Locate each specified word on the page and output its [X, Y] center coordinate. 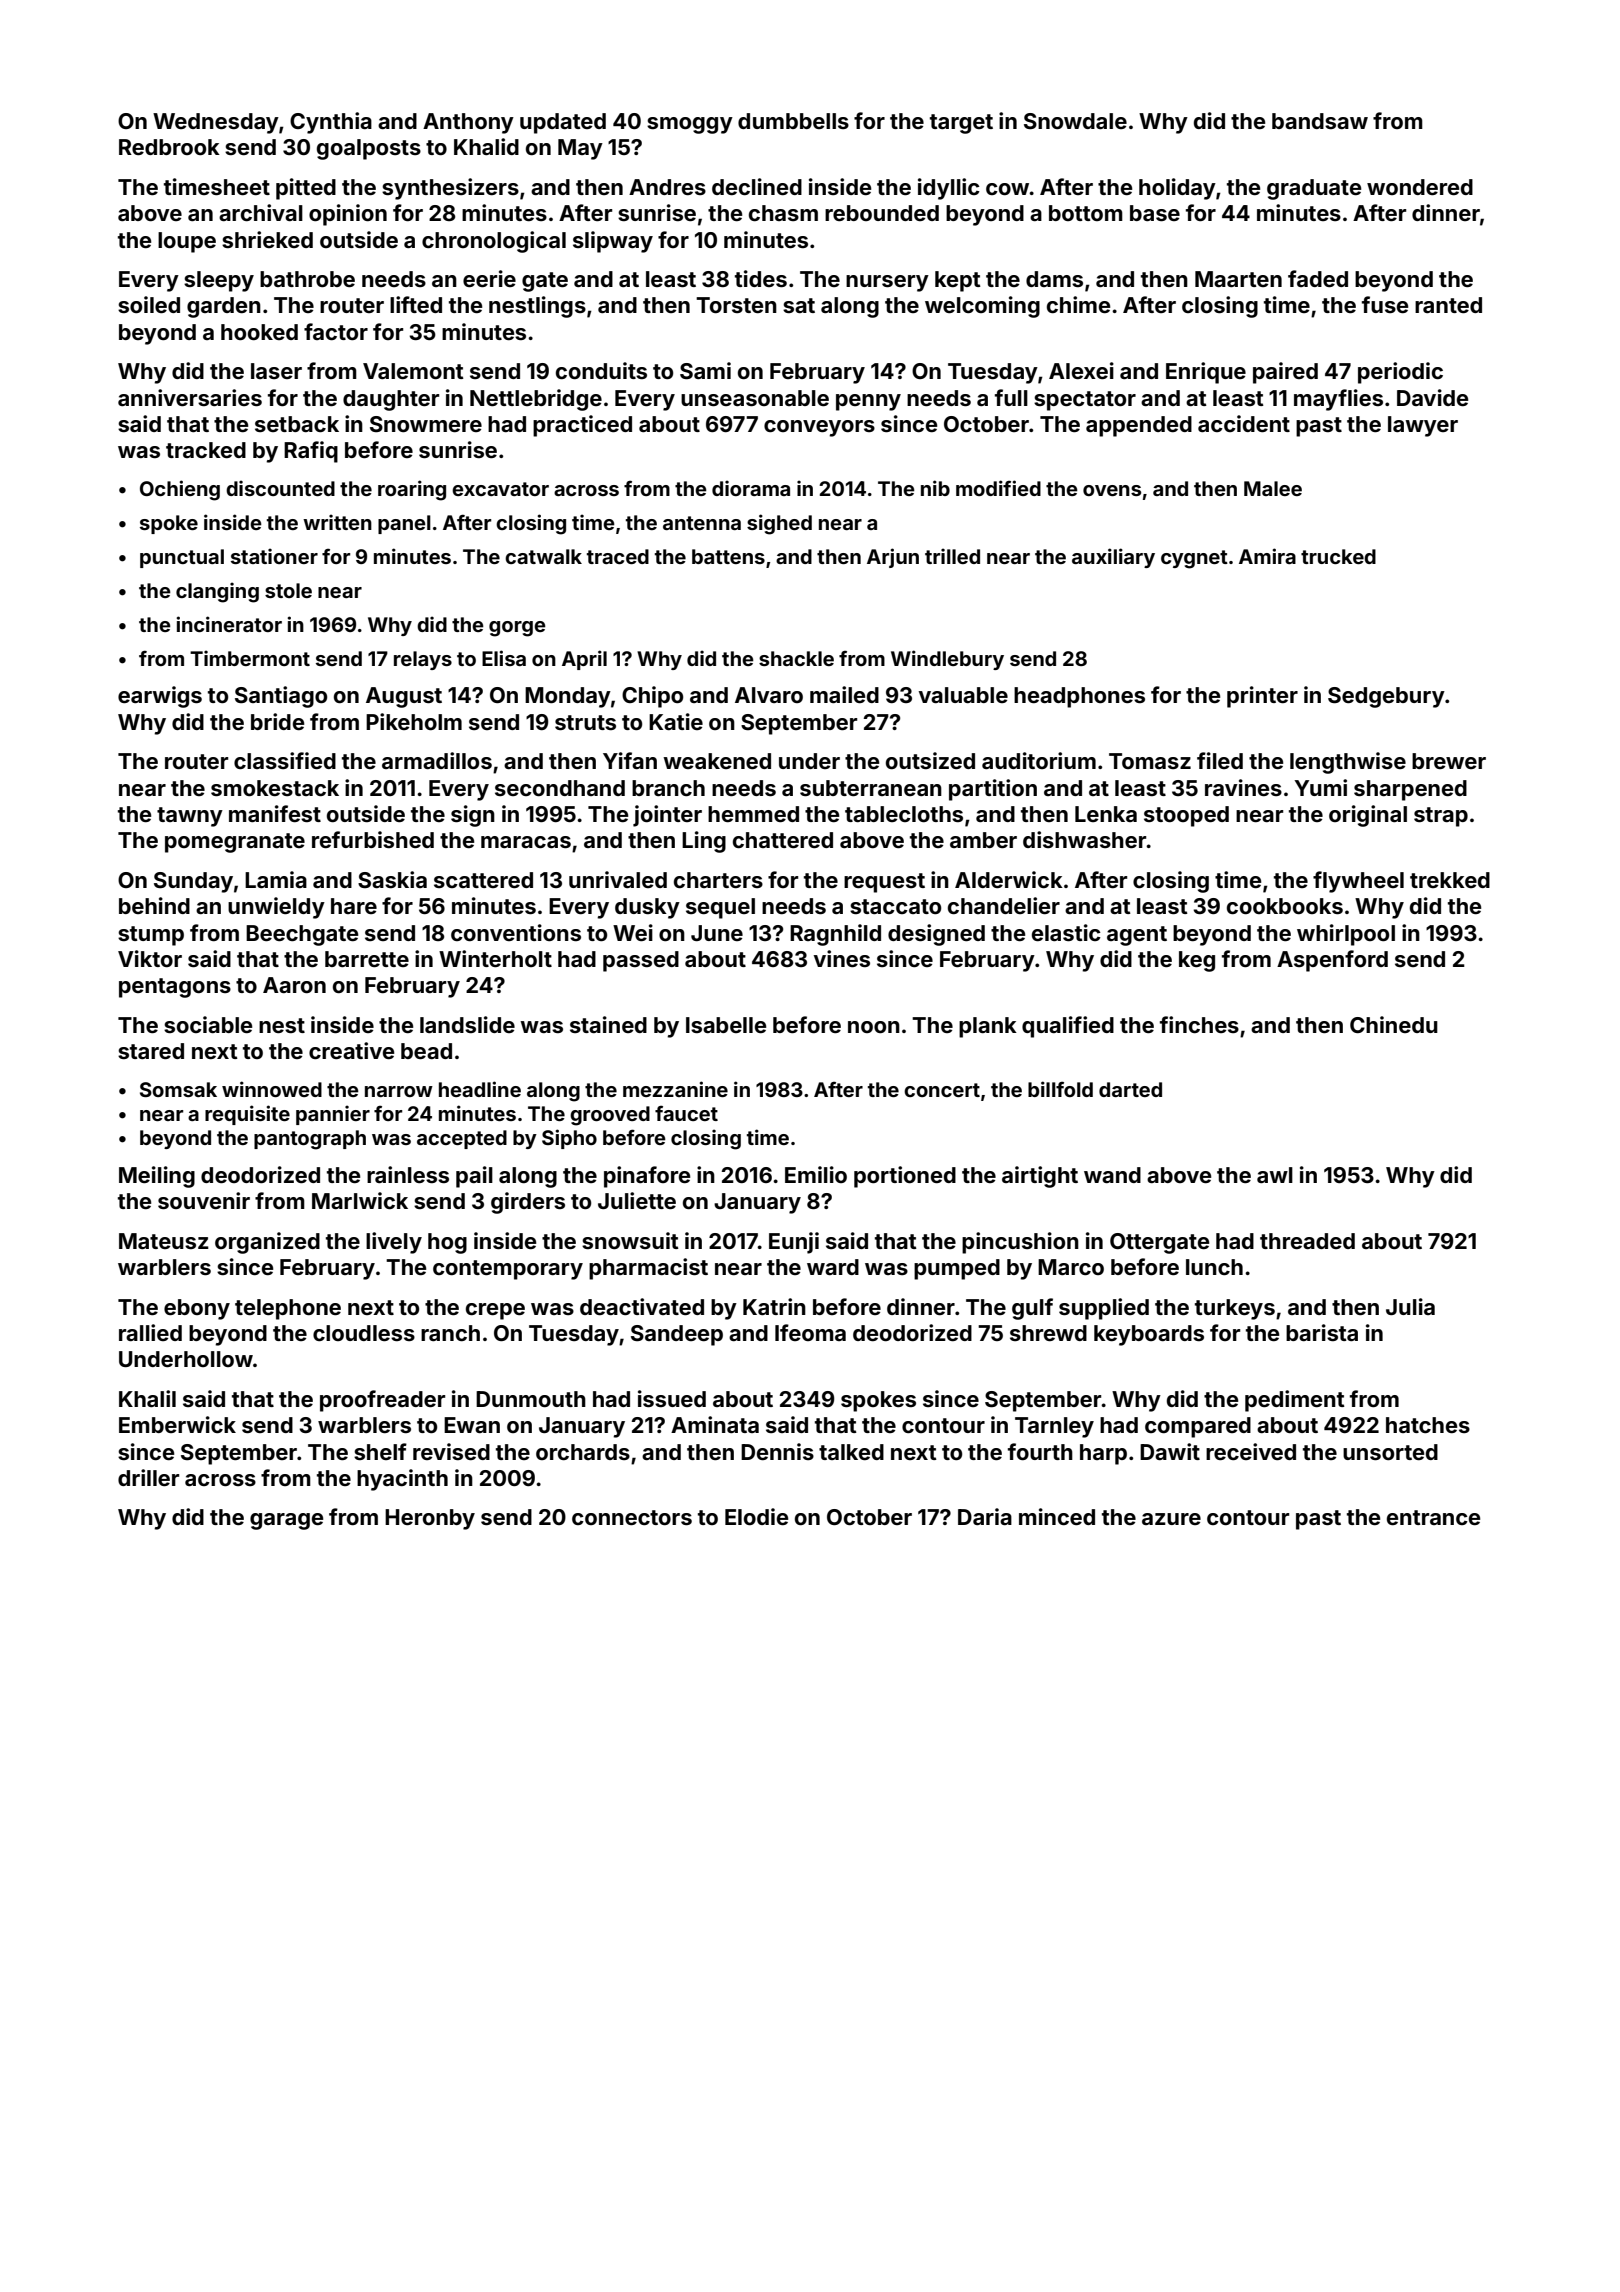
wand [1112, 1175]
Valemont [413, 371]
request [884, 883]
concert [942, 1090]
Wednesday [216, 123]
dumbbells [793, 121]
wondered [1420, 187]
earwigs [160, 697]
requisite [247, 1115]
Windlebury [947, 660]
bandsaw [1320, 121]
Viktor [150, 958]
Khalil [147, 1398]
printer [1262, 697]
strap [1441, 817]
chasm [783, 213]
